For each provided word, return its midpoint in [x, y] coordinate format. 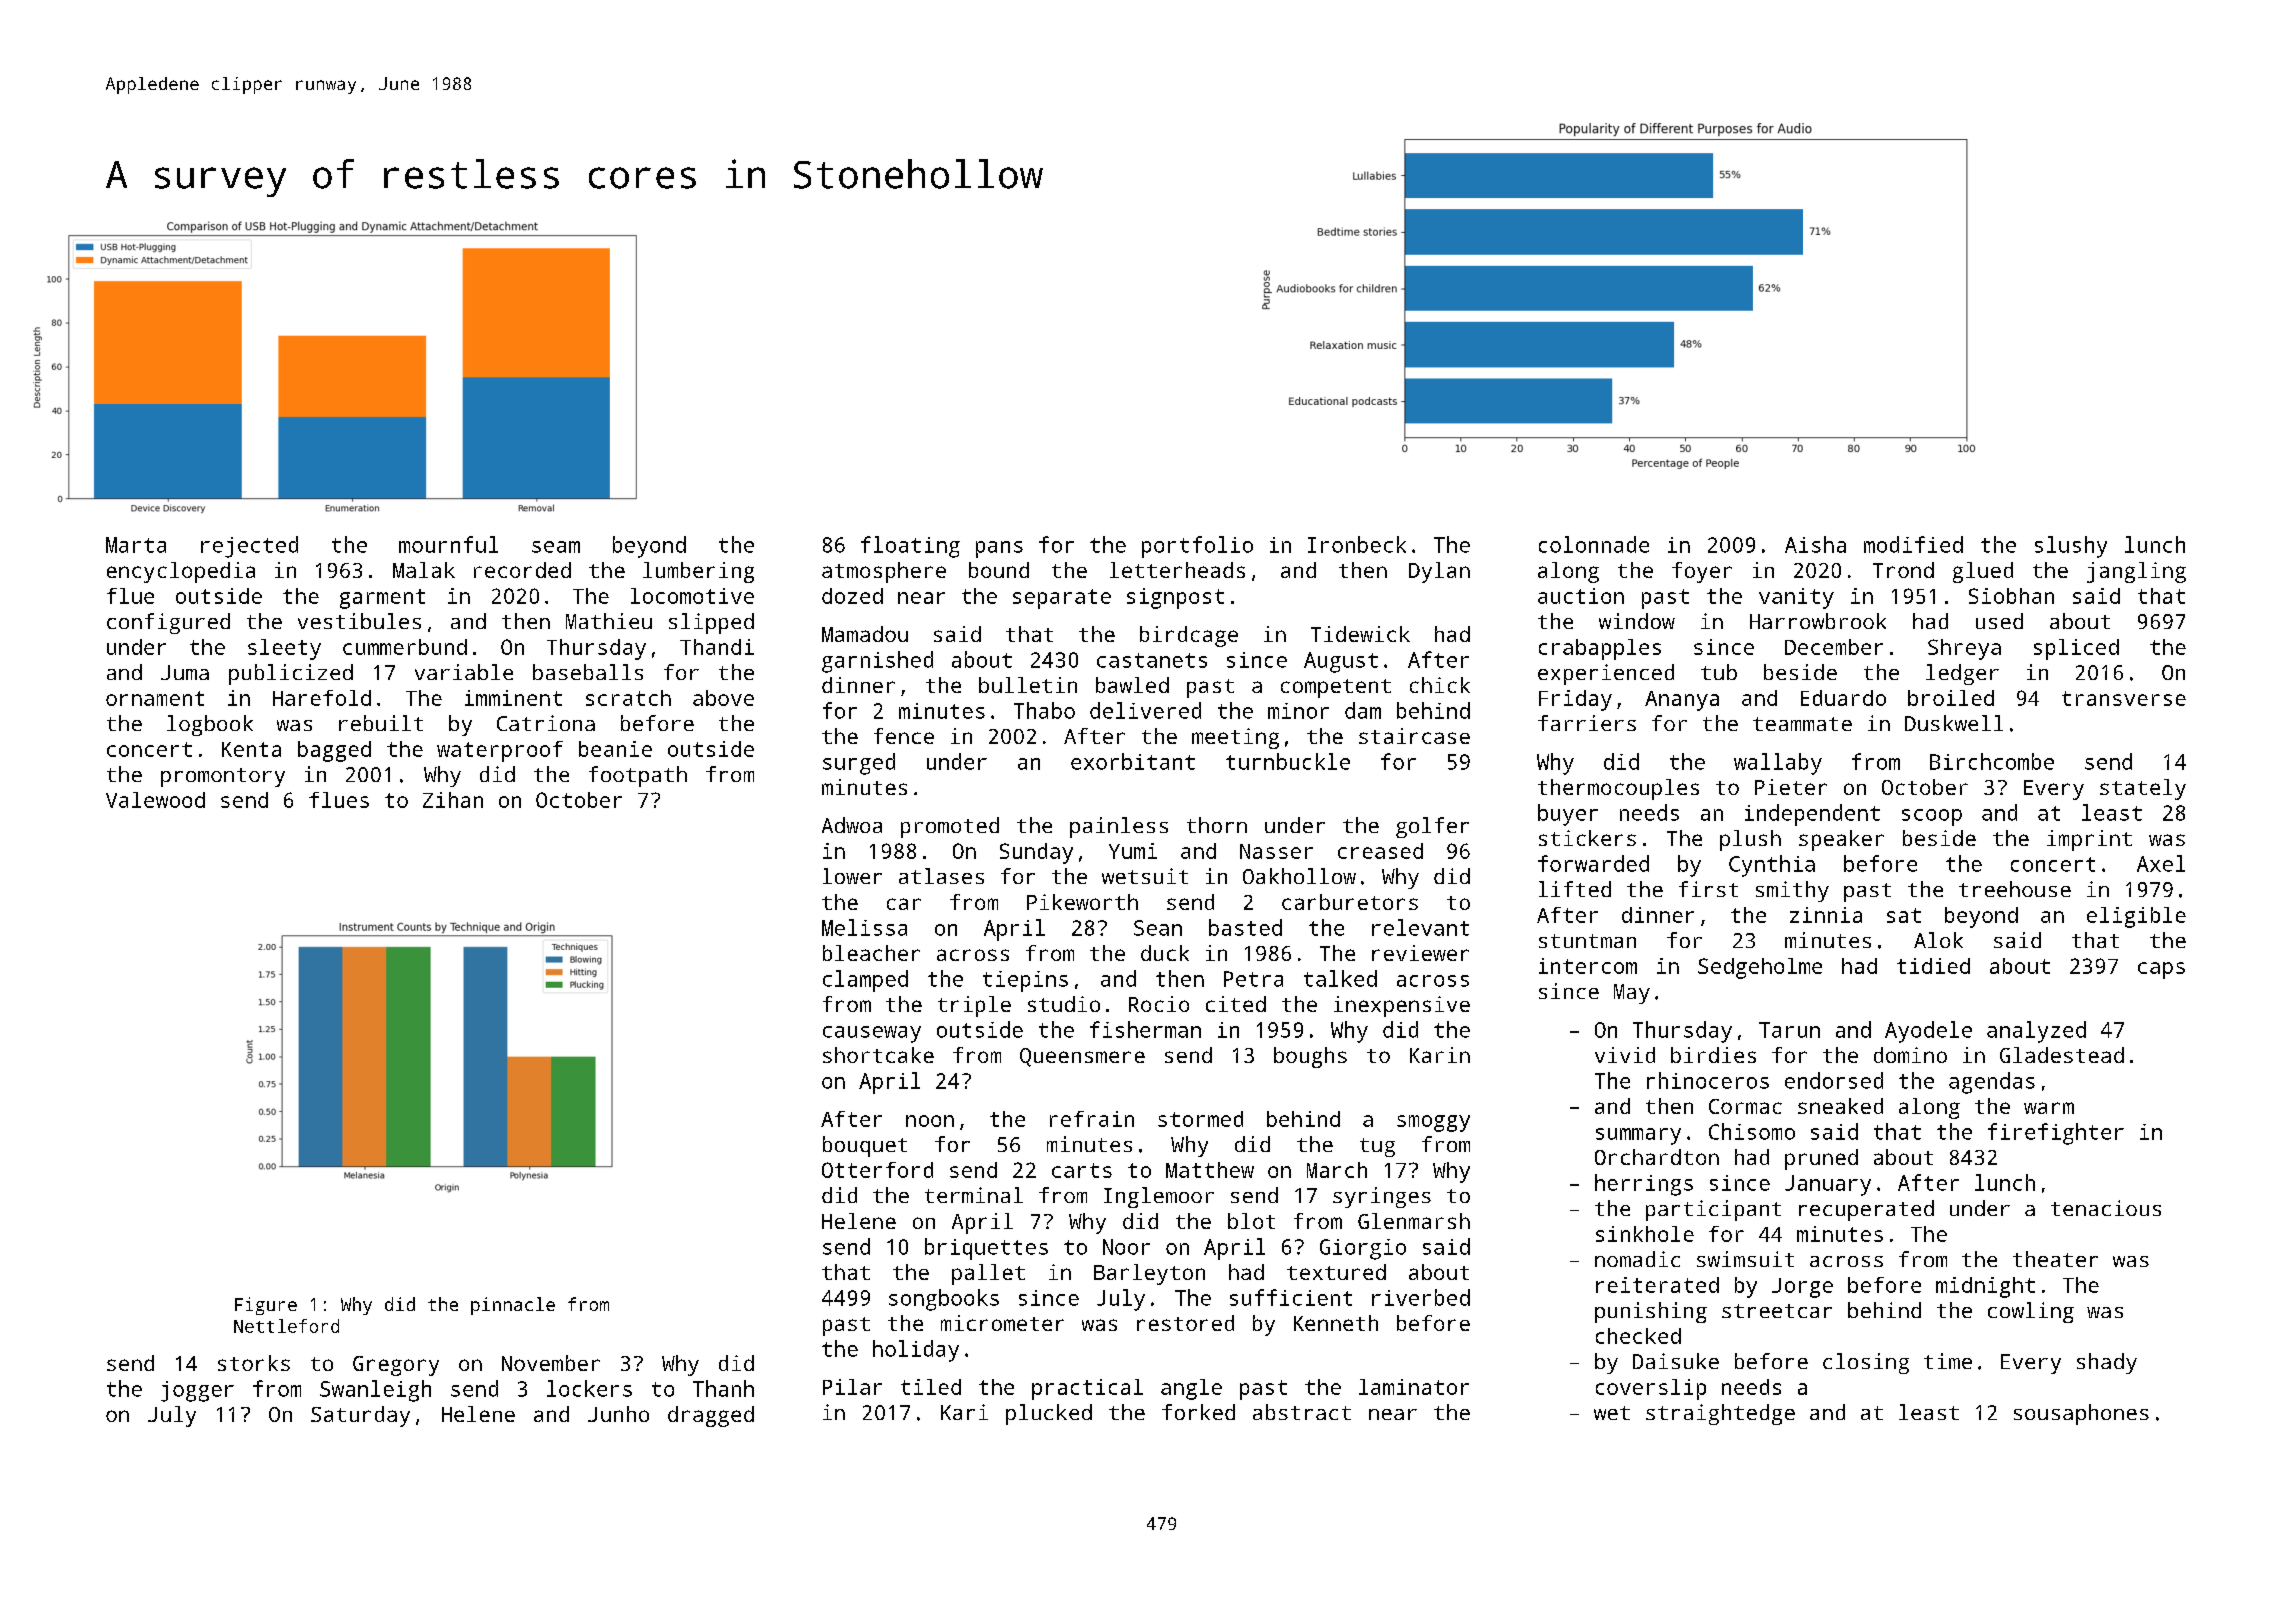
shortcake [878, 1055]
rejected [249, 547]
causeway [872, 1034]
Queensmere [1082, 1057]
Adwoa [852, 825]
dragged [711, 1416]
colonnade [1594, 544]
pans [999, 549]
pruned [1821, 1159]
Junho [618, 1414]
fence [904, 736]
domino [1910, 1055]
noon [930, 1121]
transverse [2124, 698]
